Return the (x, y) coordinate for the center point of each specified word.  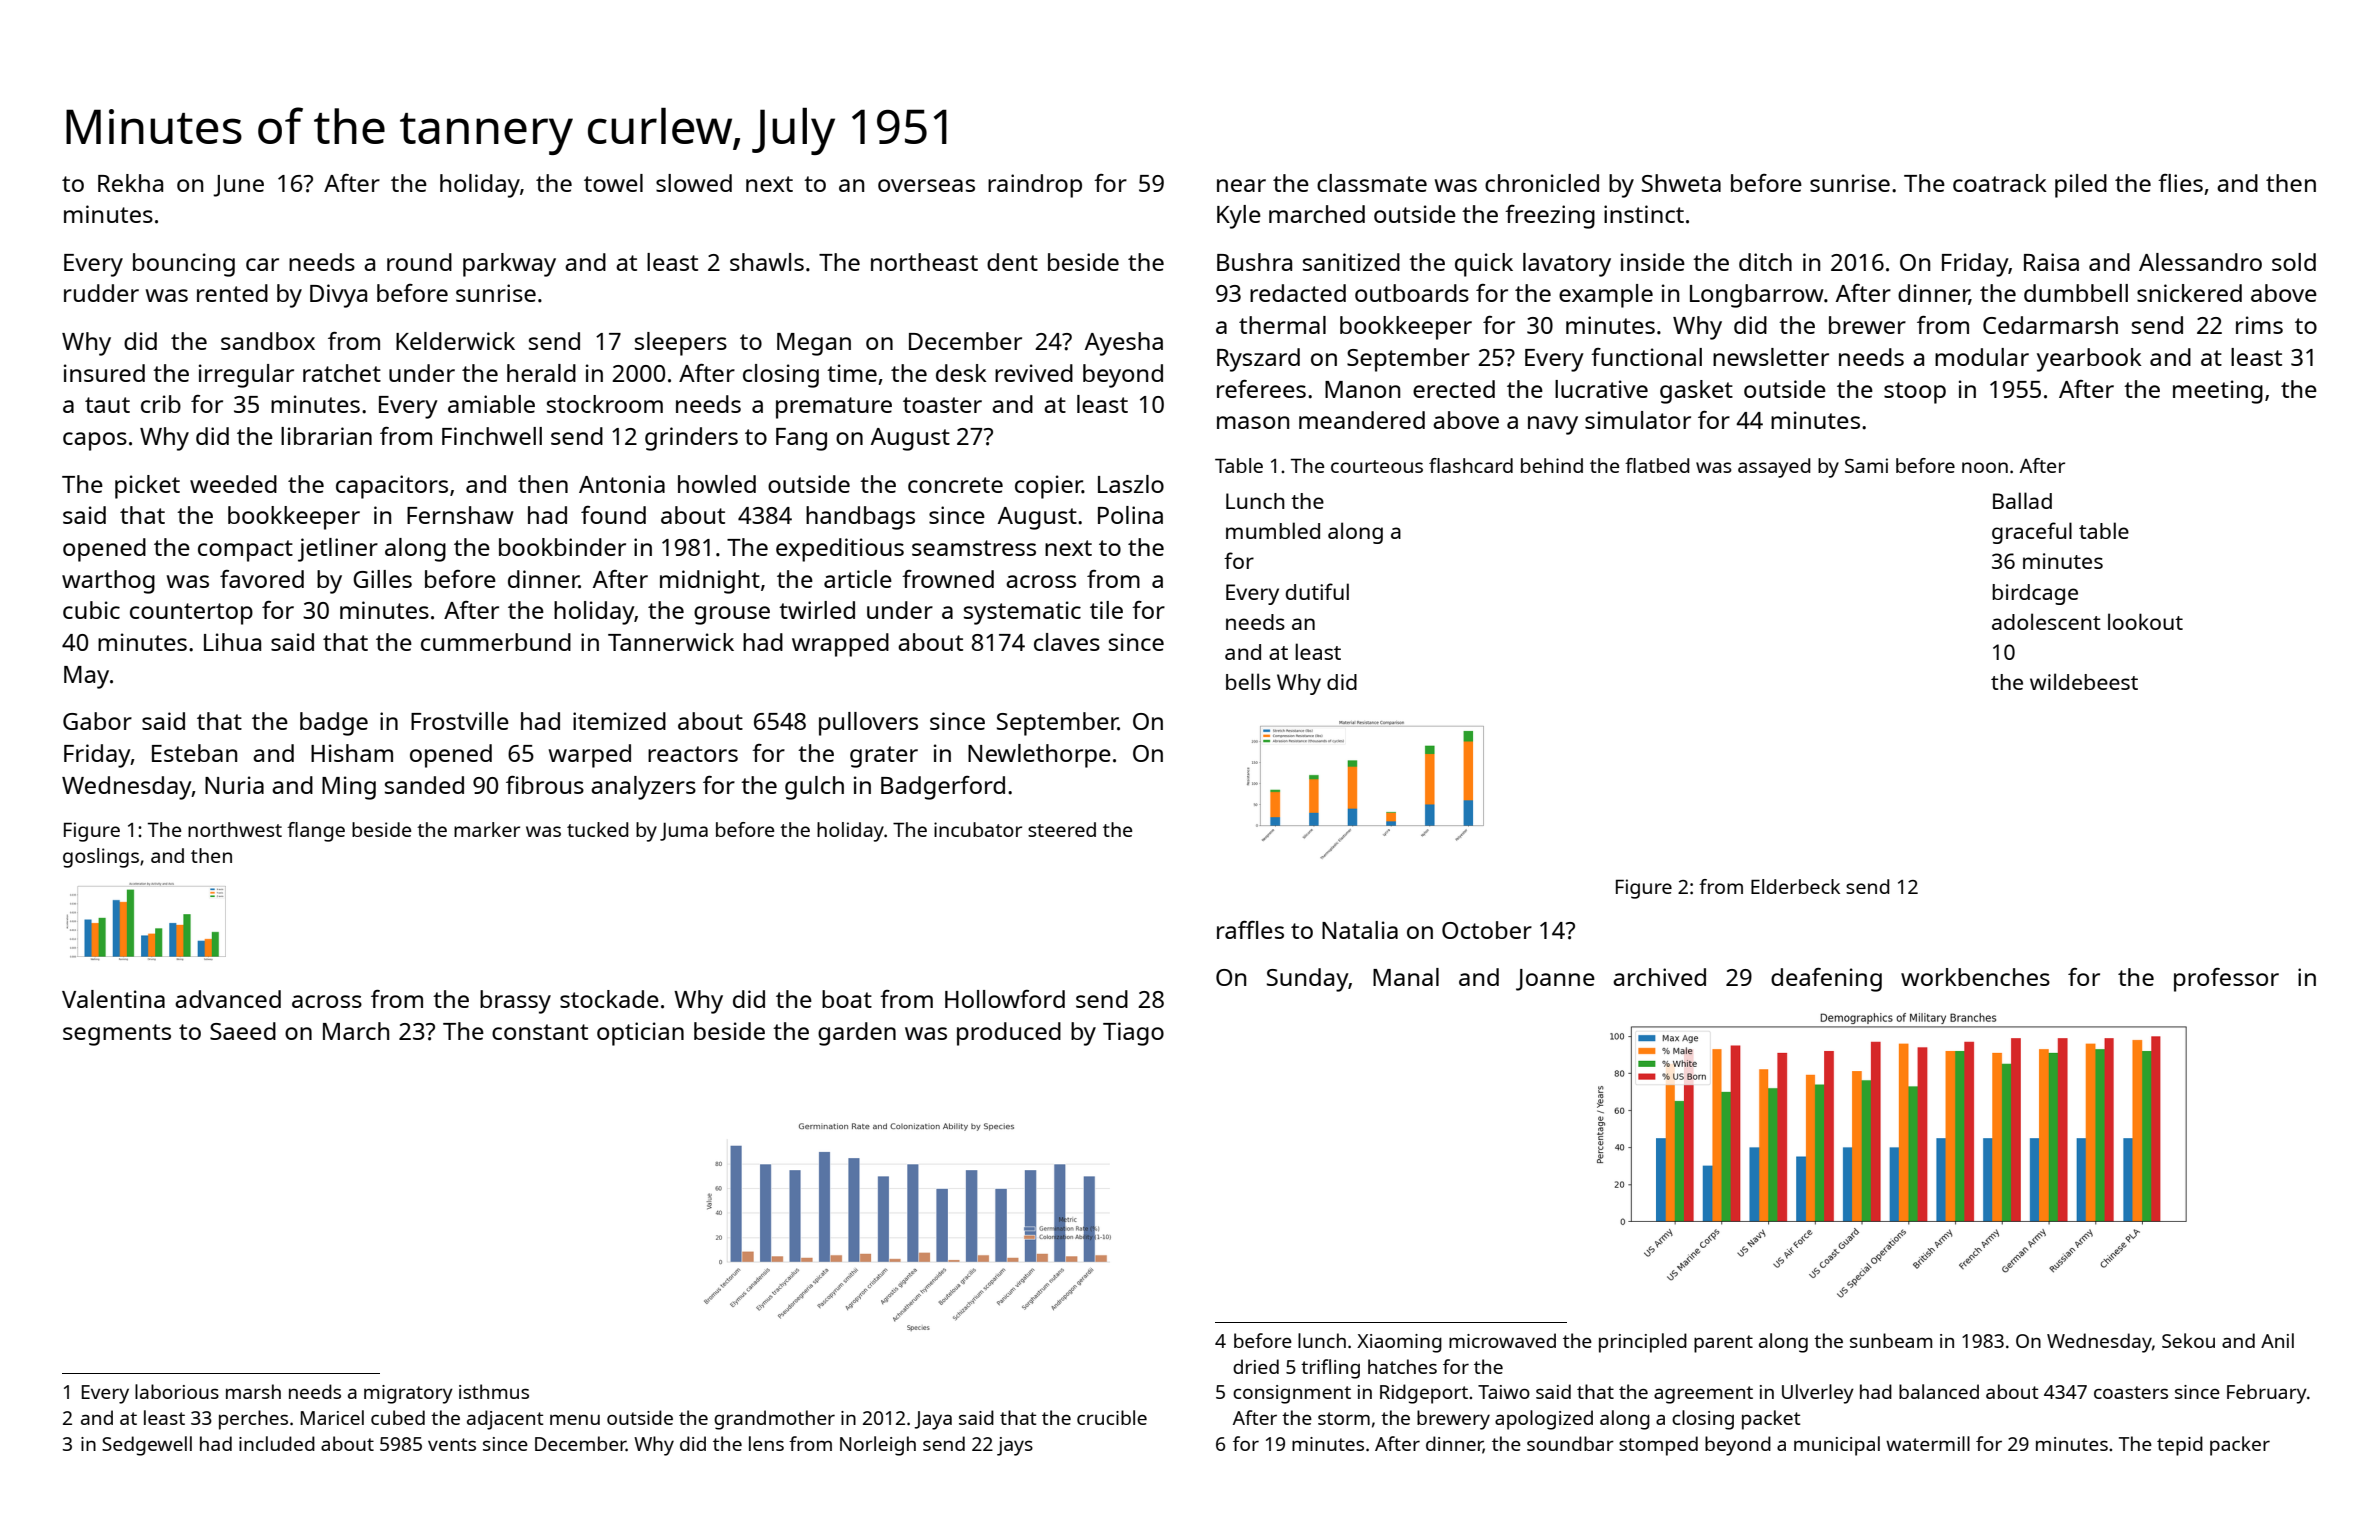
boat (847, 999)
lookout (2145, 621)
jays (1015, 1446)
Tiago (1133, 1034)
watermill (1928, 1443)
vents (452, 1444)
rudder (101, 293)
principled (1643, 1343)
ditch (1765, 262)
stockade (609, 999)
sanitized (1351, 262)
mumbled (1273, 530)
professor (2226, 980)
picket (147, 487)
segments (117, 1035)
